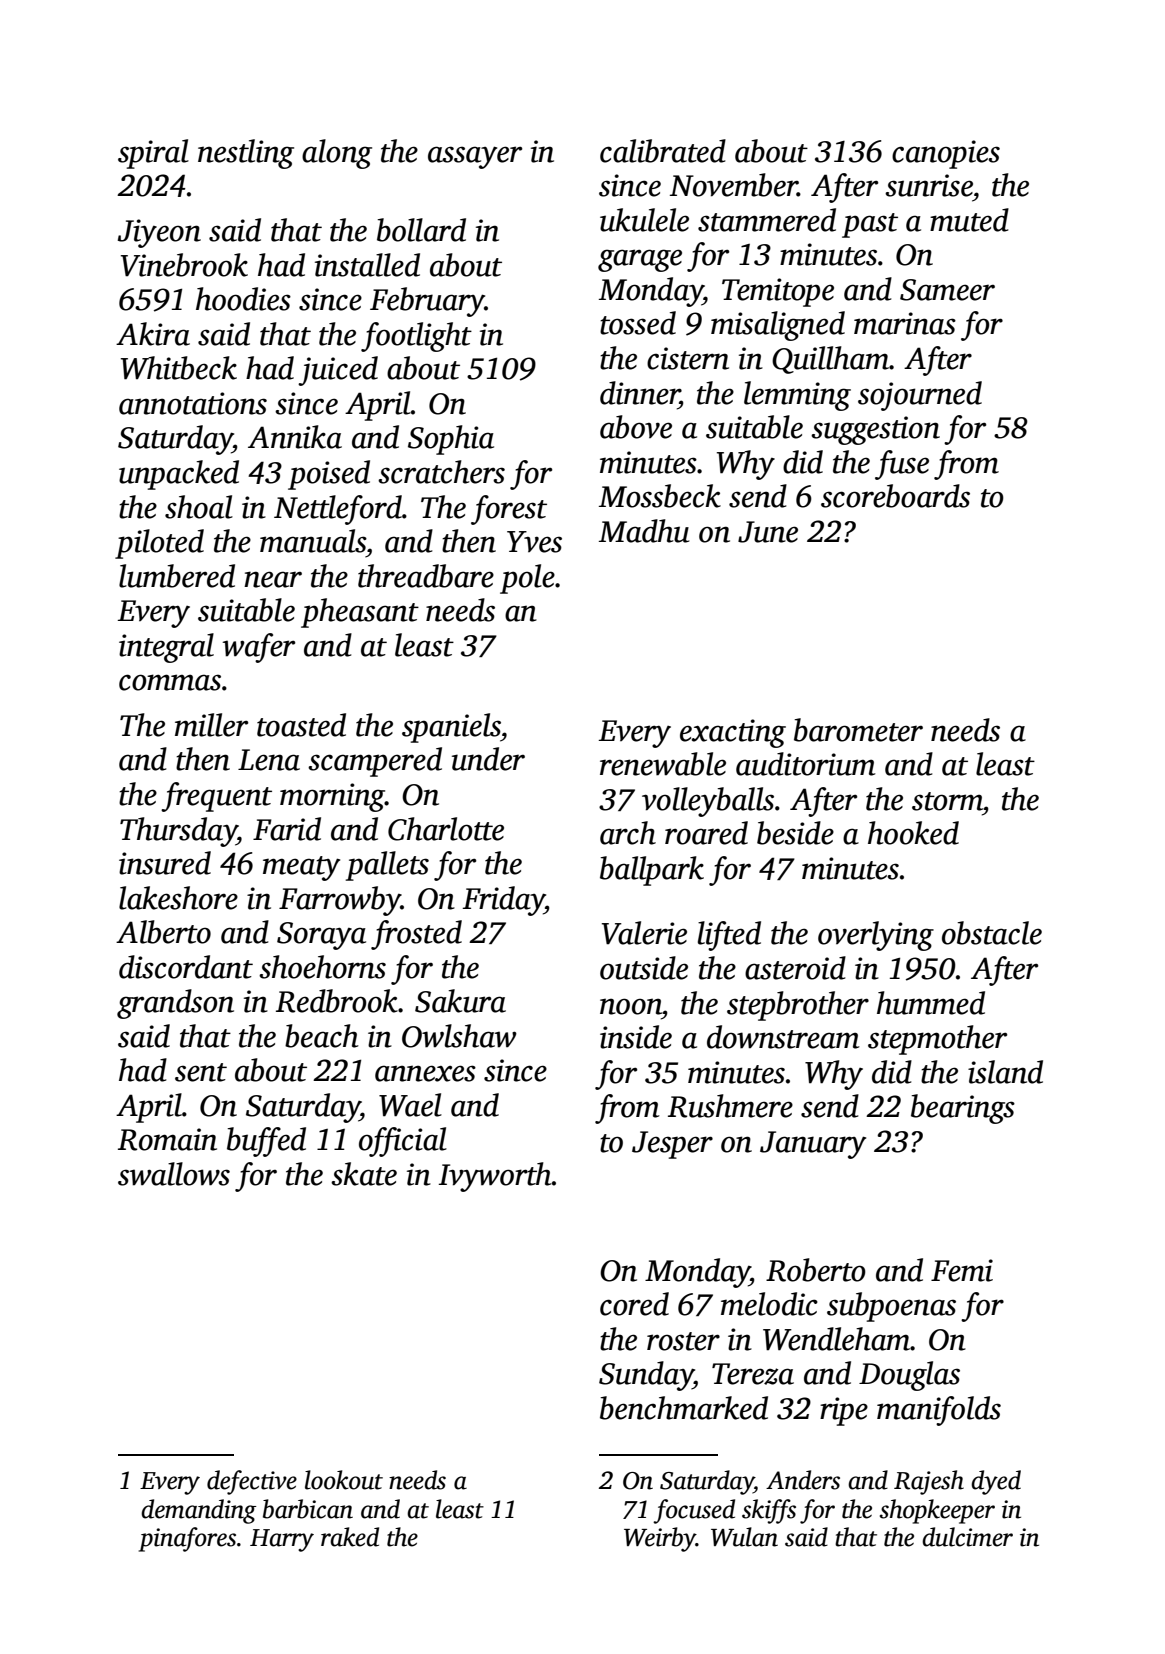 Image resolution: width=1165 pixels, height=1654 pixels. Describe the element at coordinates (175, 1004) in the page. I see `grandson` at that location.
